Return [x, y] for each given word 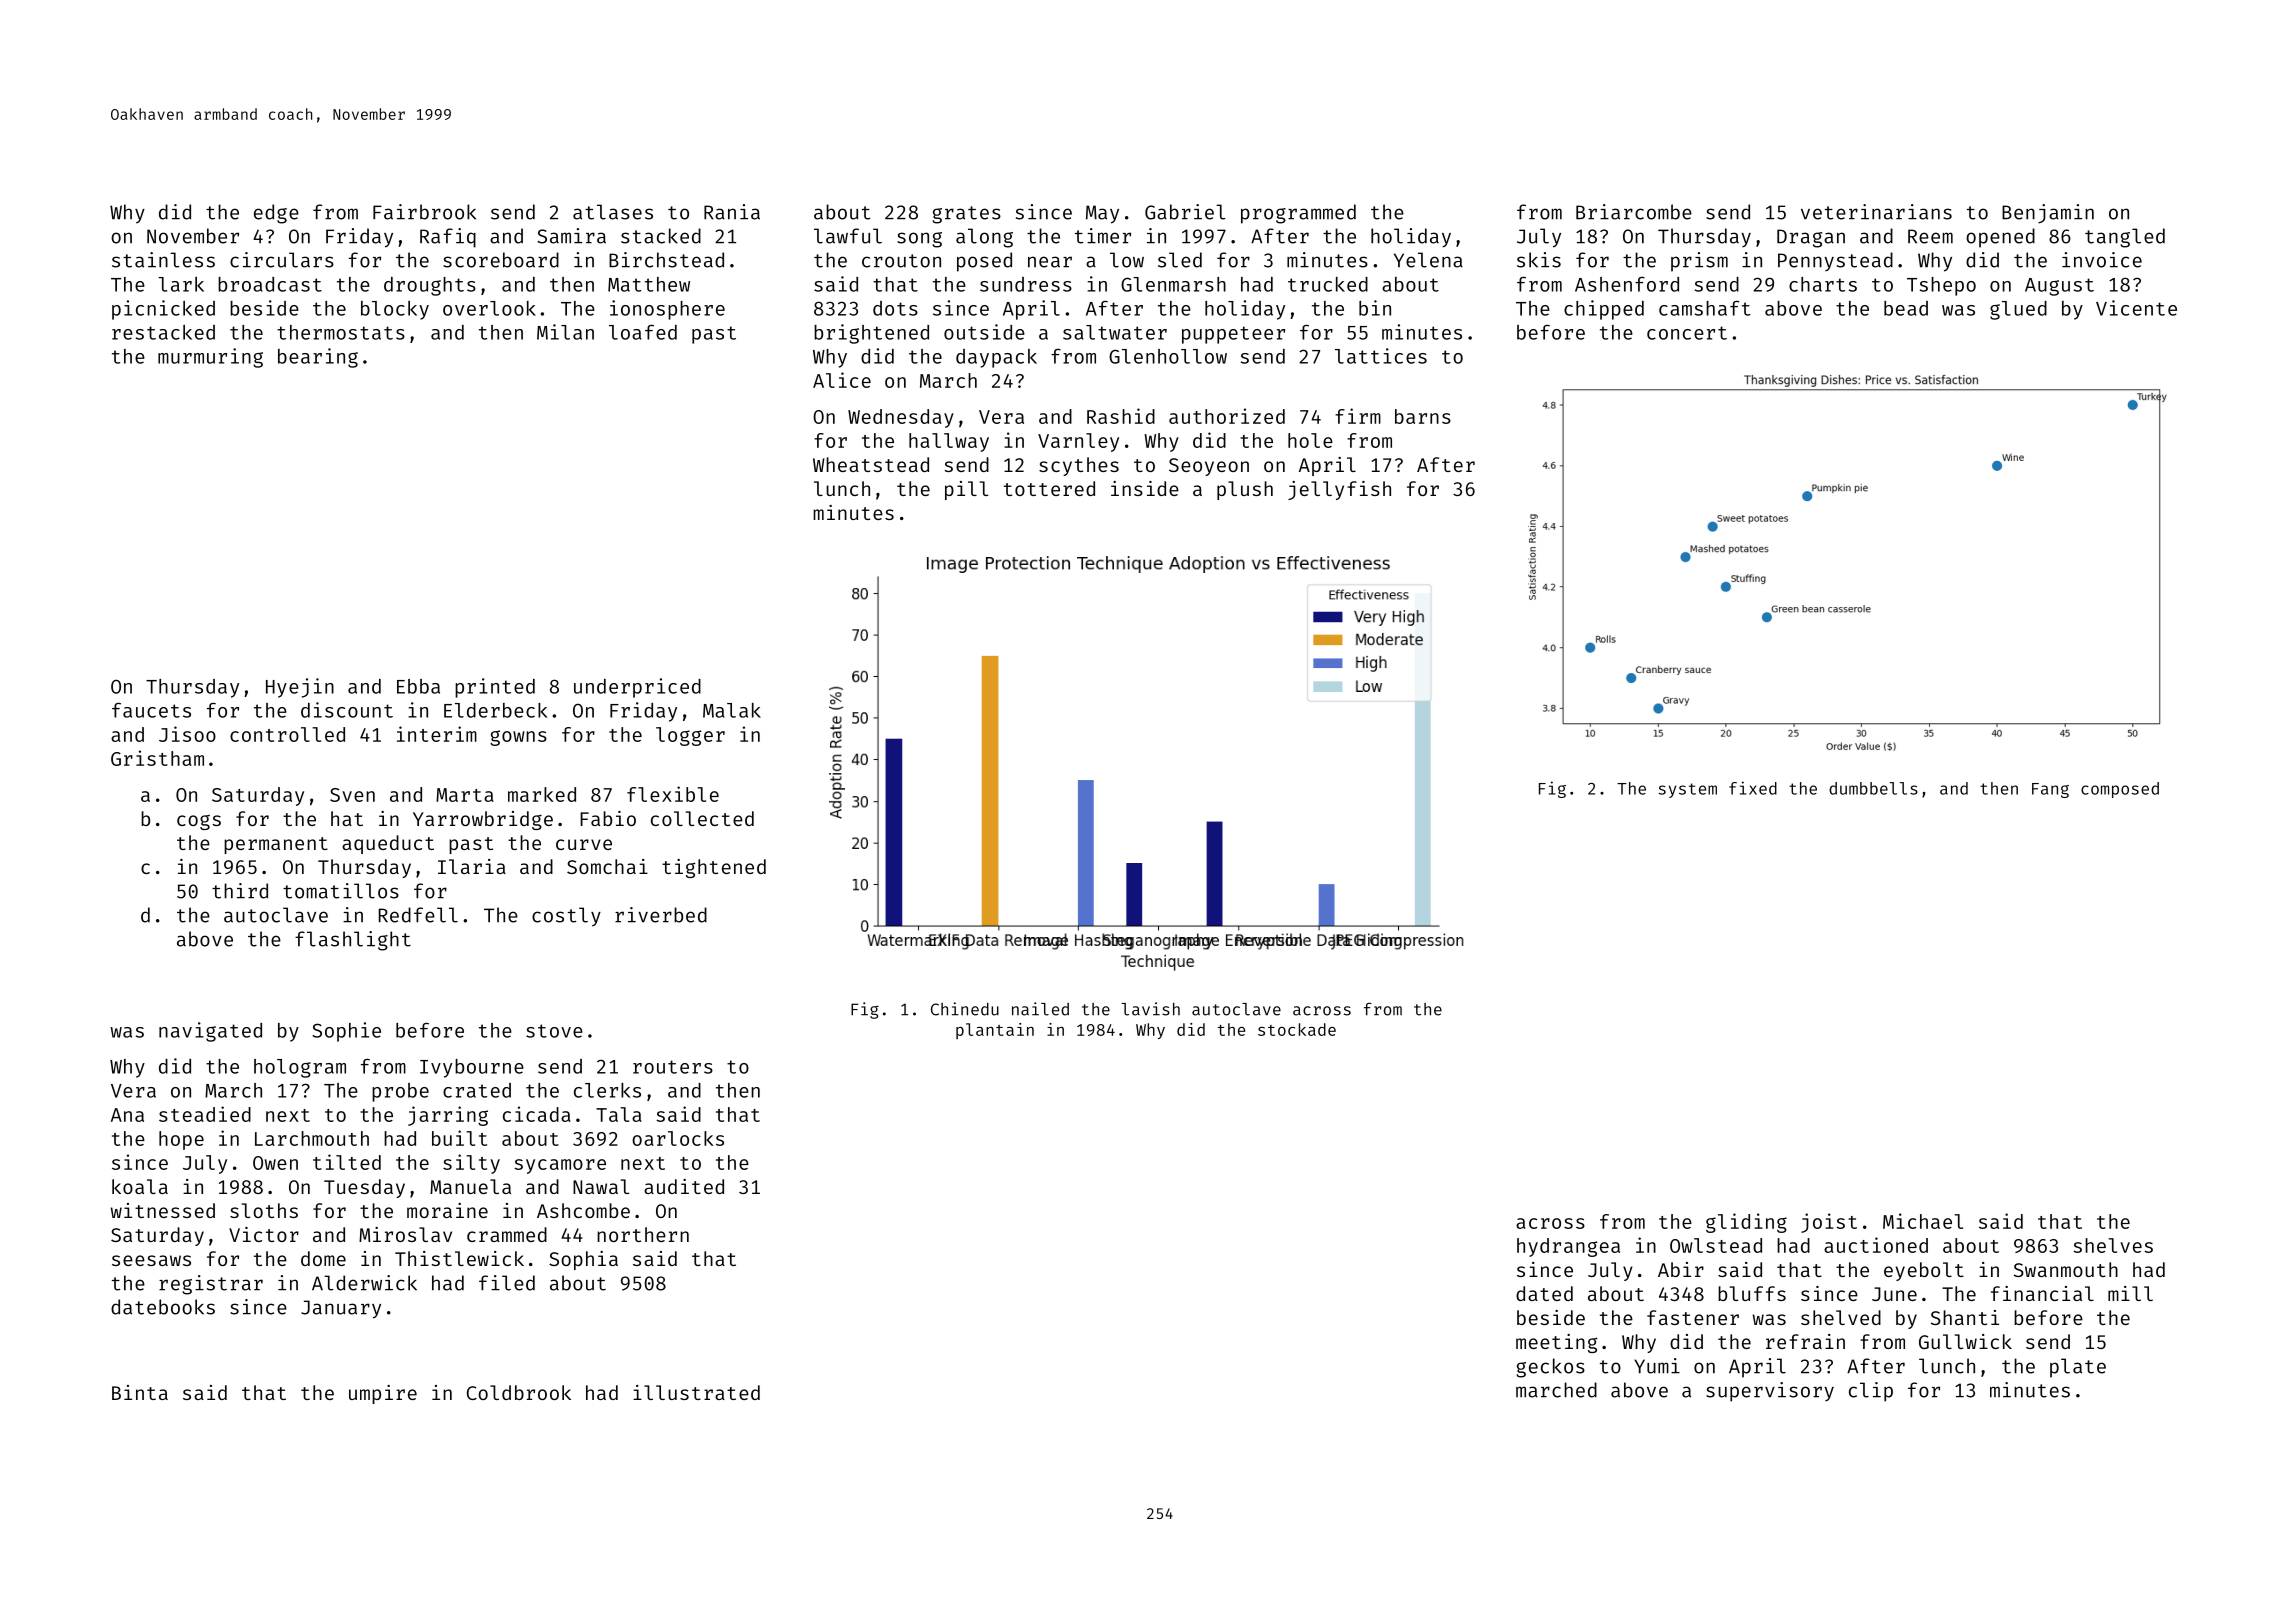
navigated [210, 1032]
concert [1687, 333]
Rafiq [448, 238]
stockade [1297, 1029]
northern [643, 1234]
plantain [995, 1031]
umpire [383, 1394]
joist [1829, 1223]
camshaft [1704, 308]
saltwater [1115, 332]
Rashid [1121, 416]
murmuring [210, 358]
